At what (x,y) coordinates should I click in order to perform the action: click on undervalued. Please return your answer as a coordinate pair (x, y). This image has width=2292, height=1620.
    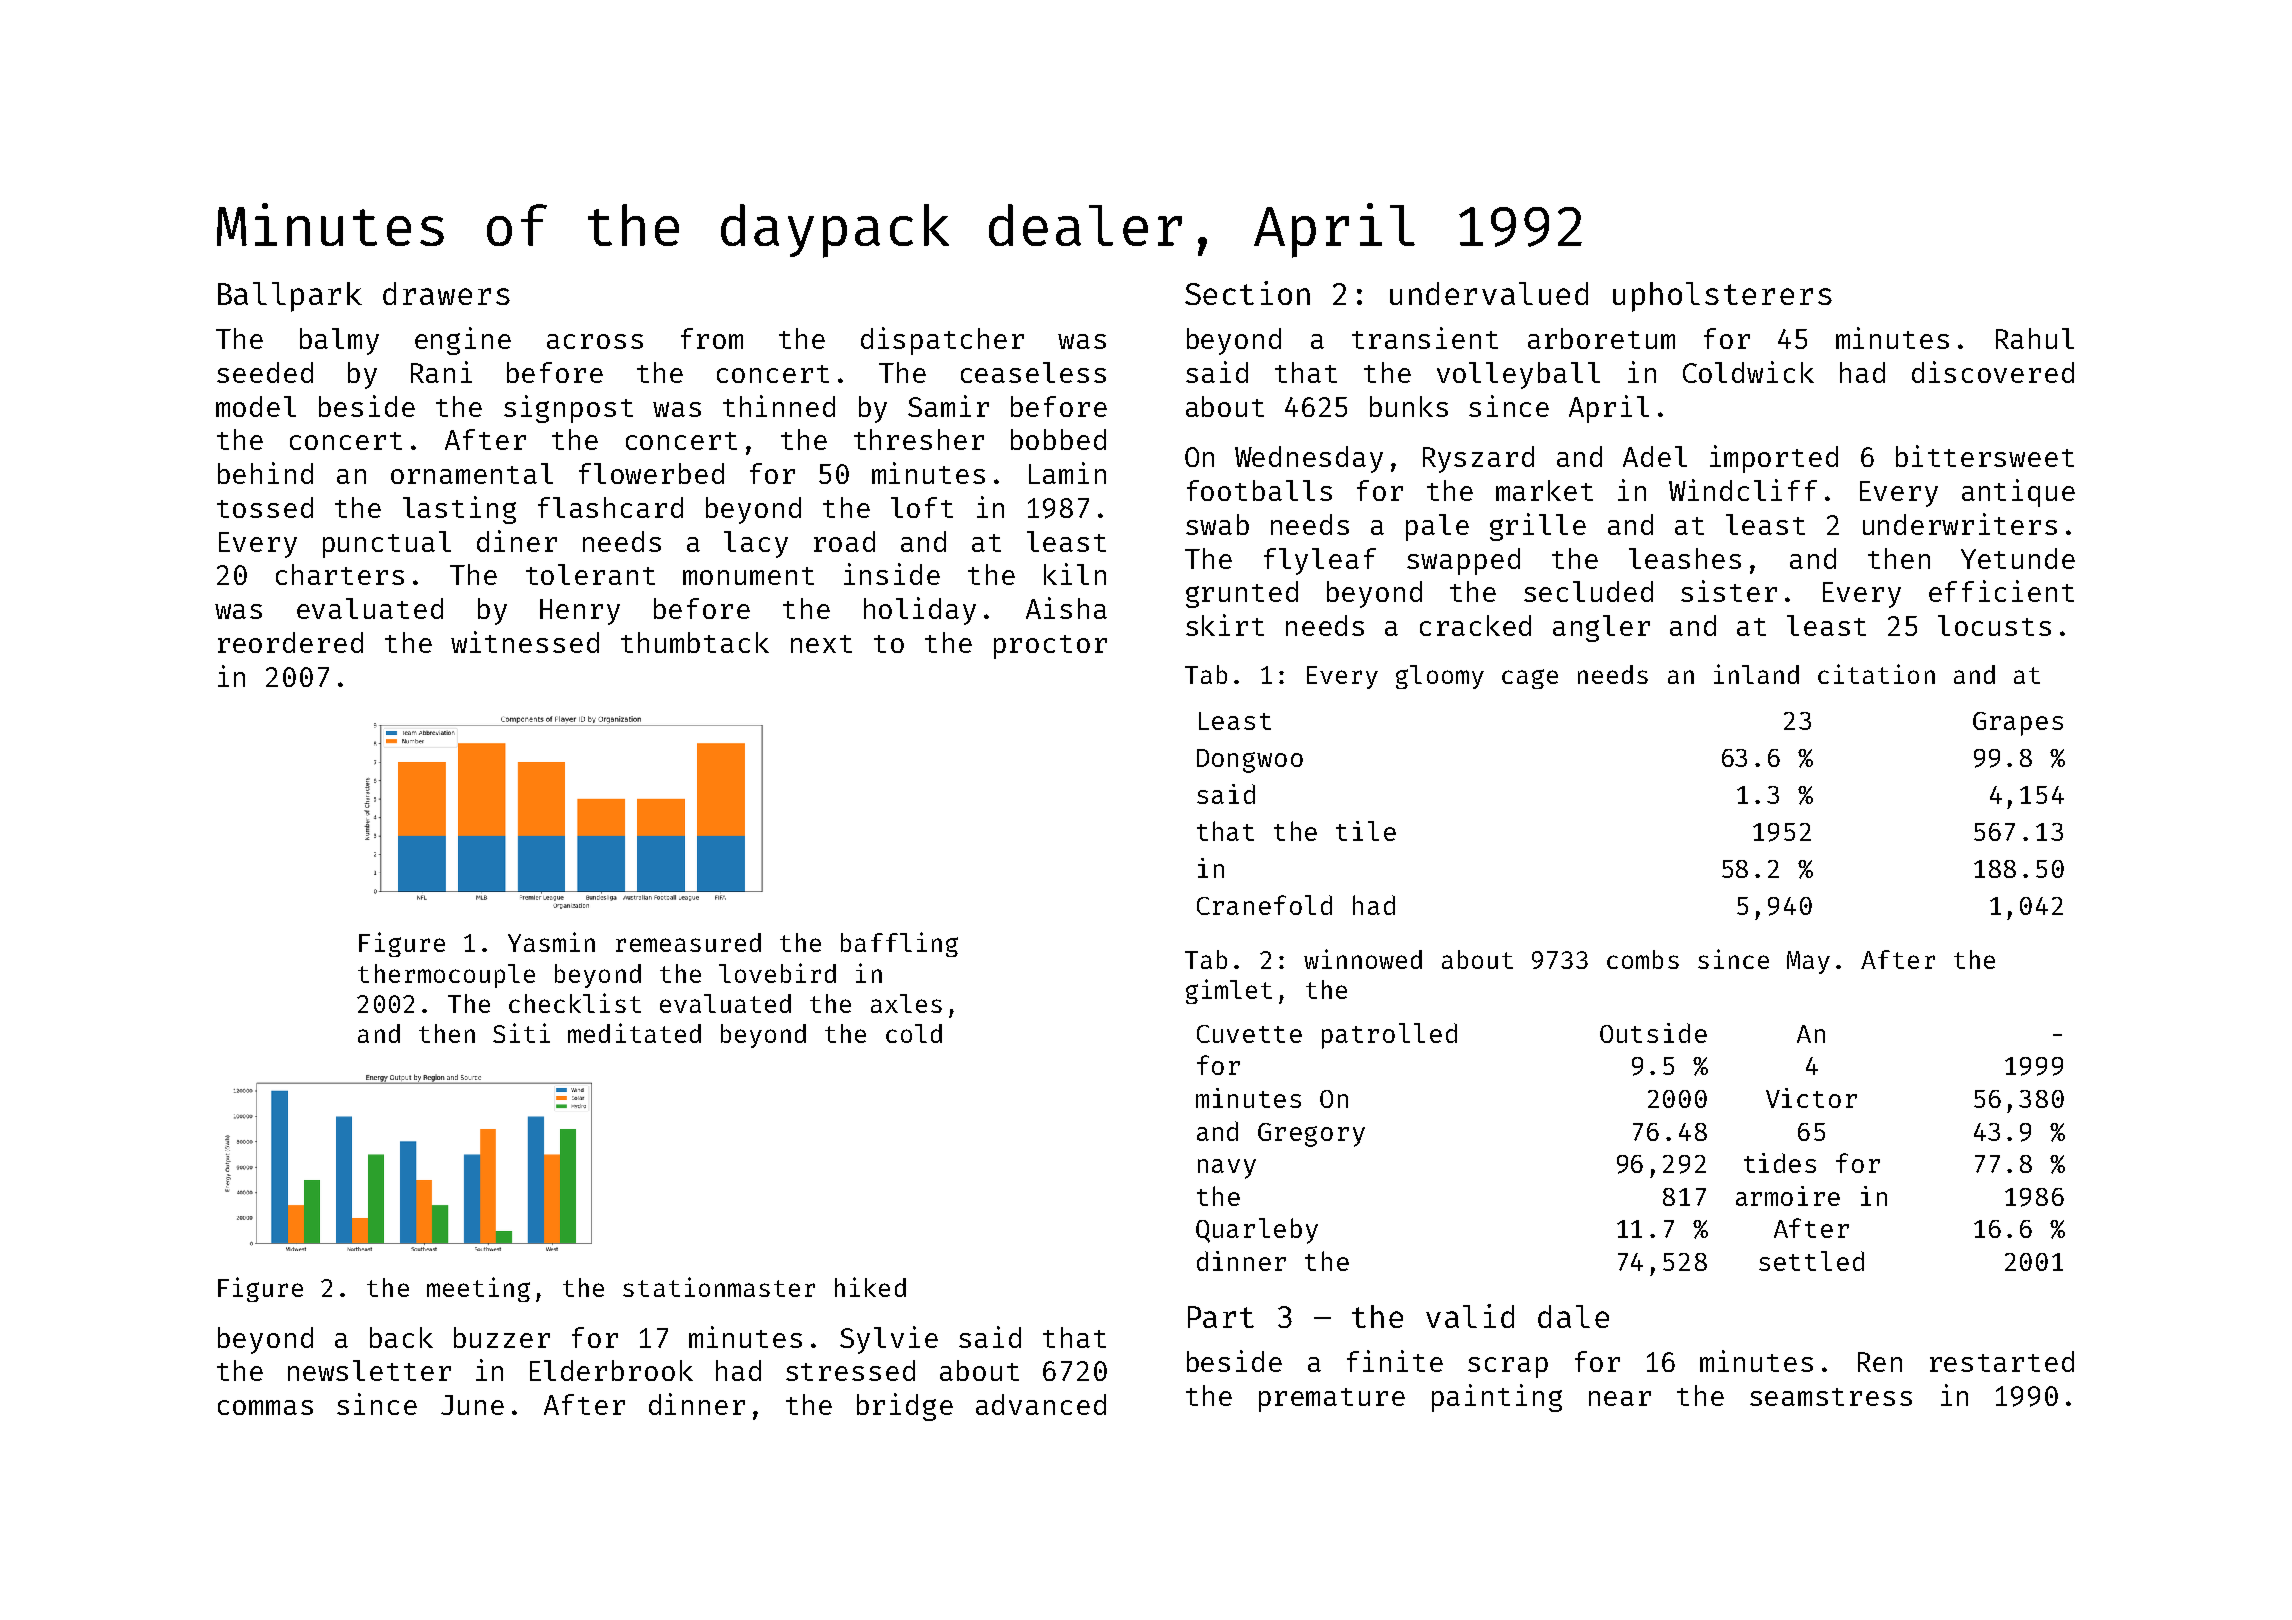
    Looking at the image, I should click on (1489, 293).
